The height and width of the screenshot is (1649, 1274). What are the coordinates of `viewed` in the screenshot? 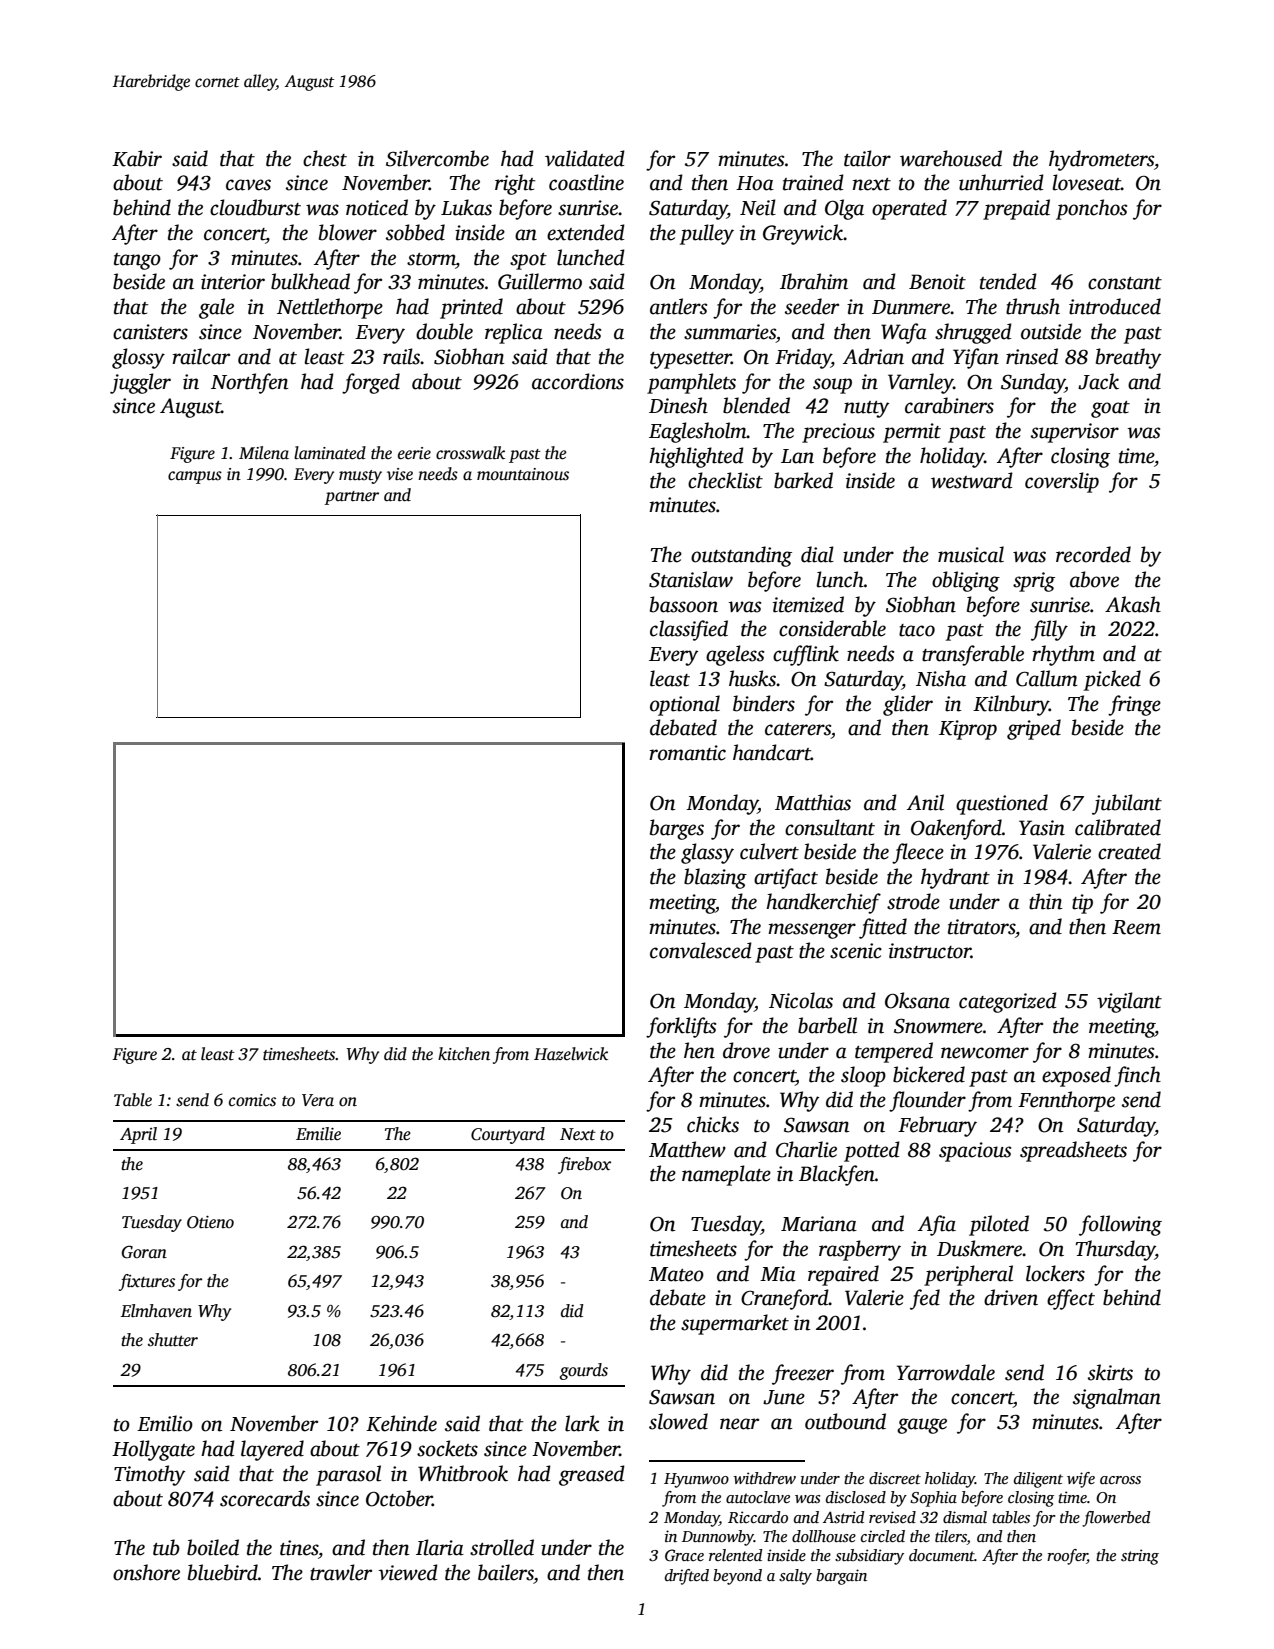 It's located at (408, 1572).
